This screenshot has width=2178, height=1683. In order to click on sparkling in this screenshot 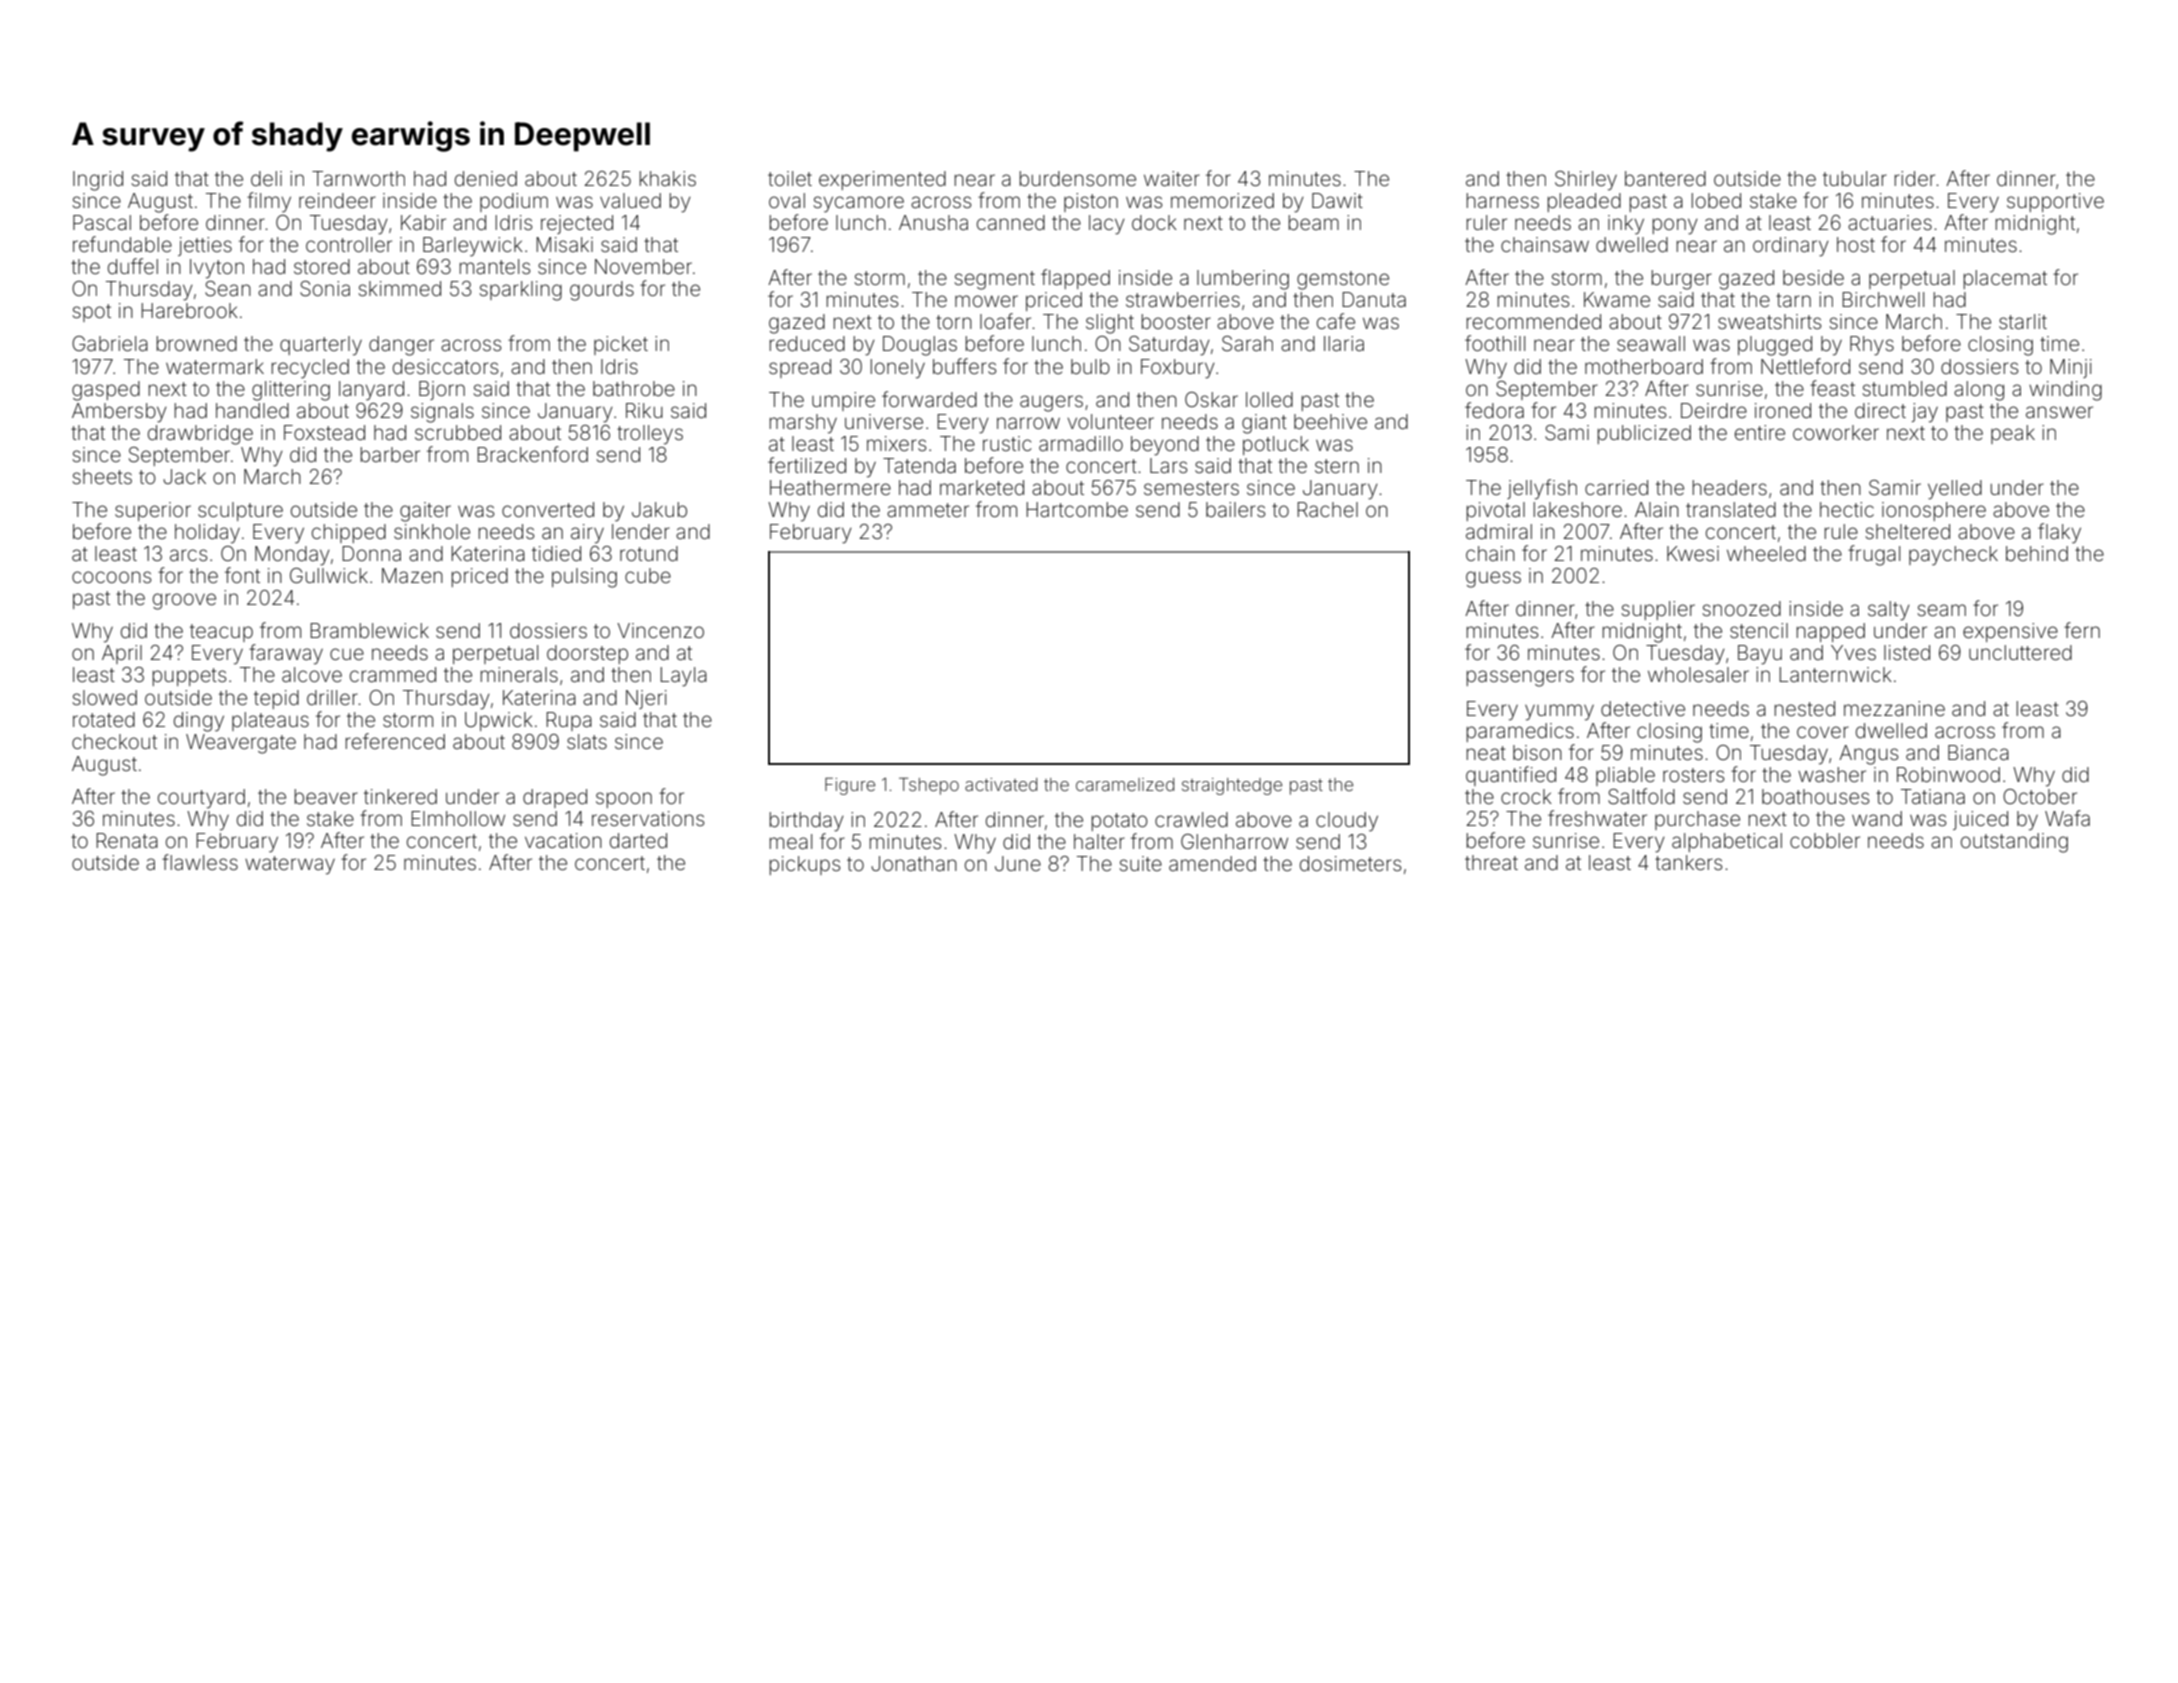, I will do `click(520, 291)`.
